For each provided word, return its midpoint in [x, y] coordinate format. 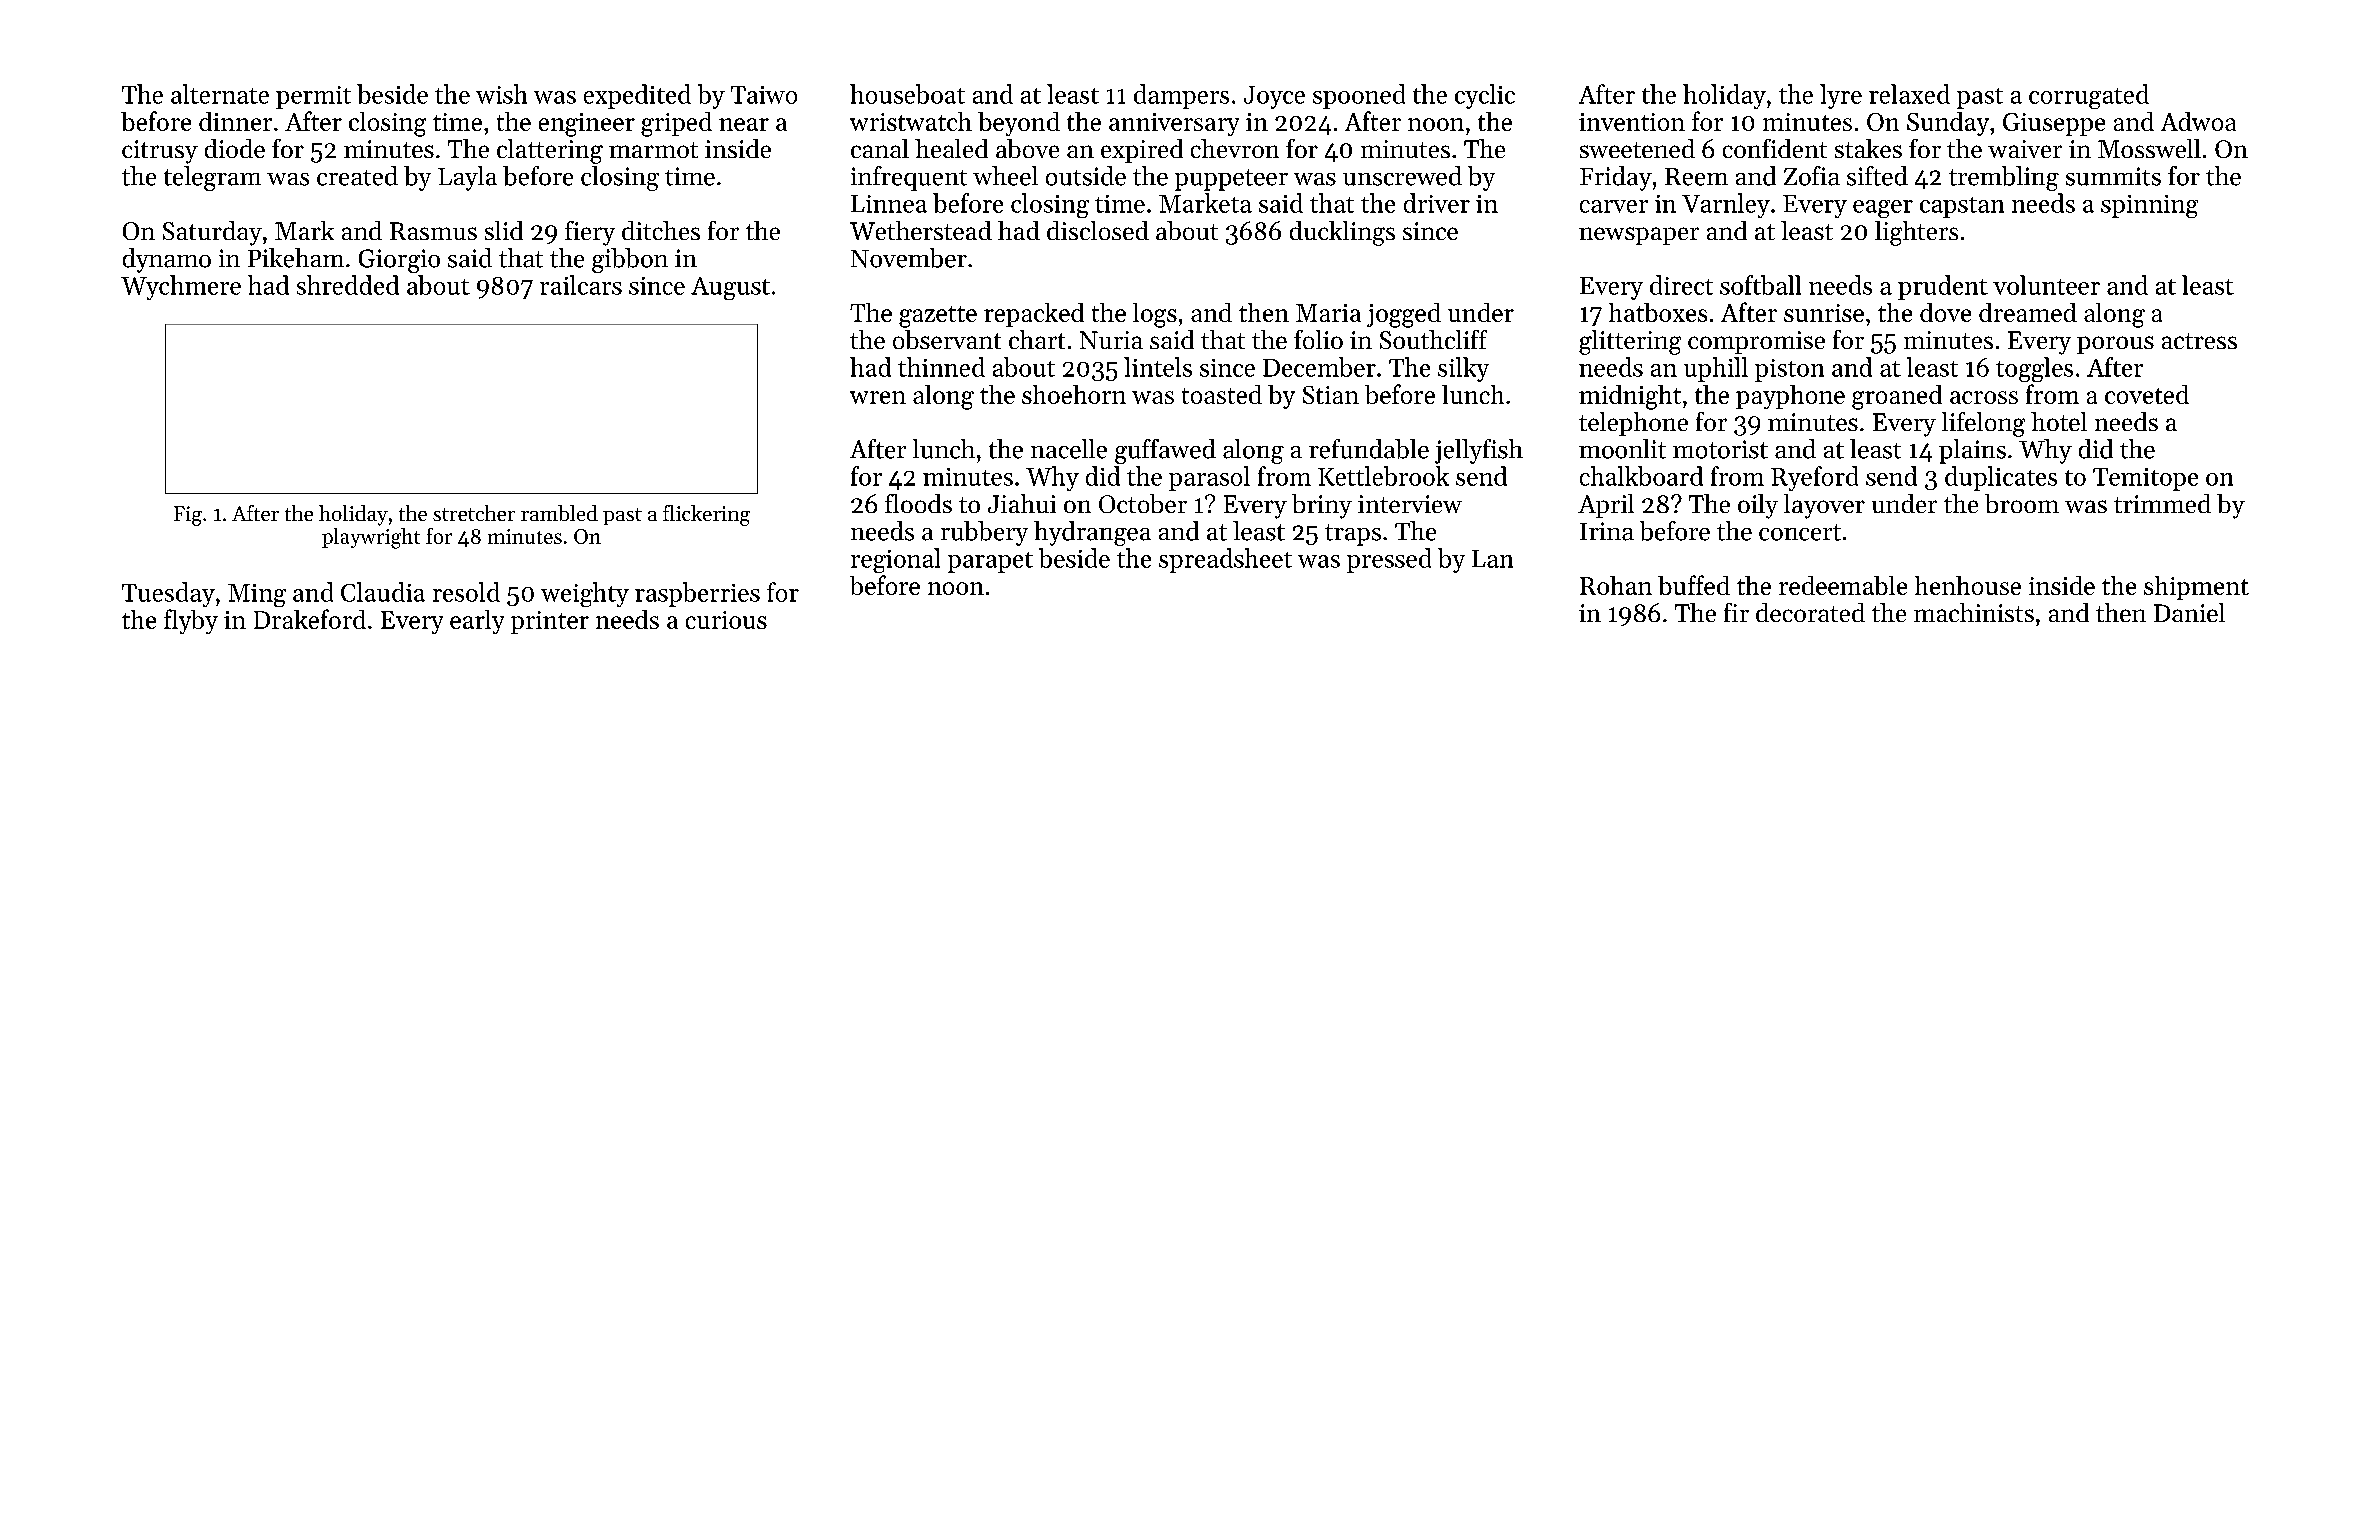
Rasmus [433, 231]
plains [1972, 451]
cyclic [1485, 96]
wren [878, 397]
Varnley [1726, 205]
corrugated [2089, 96]
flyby [191, 621]
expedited [637, 96]
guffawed [1165, 451]
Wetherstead [921, 230]
